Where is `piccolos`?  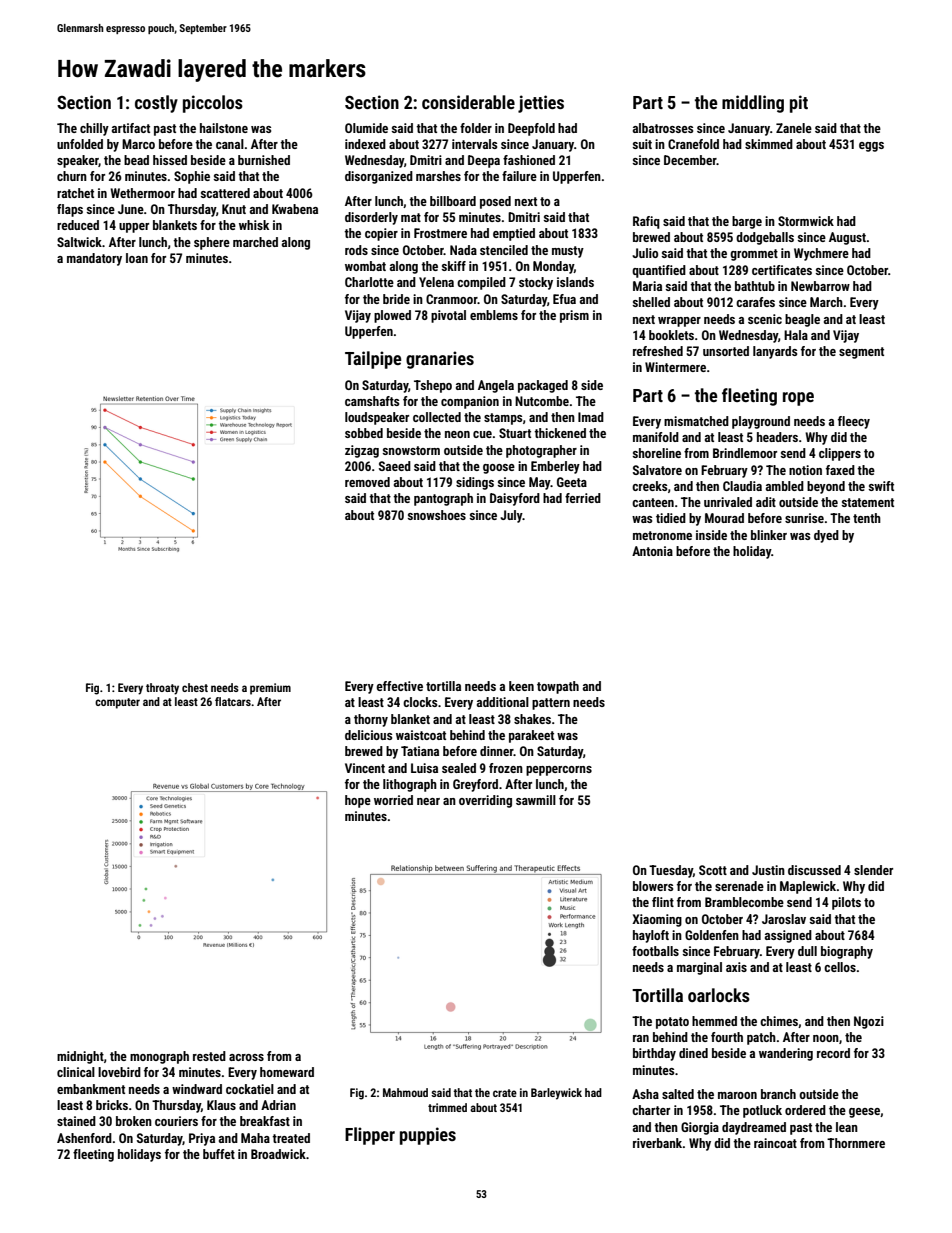
piccolos is located at coordinates (213, 104).
